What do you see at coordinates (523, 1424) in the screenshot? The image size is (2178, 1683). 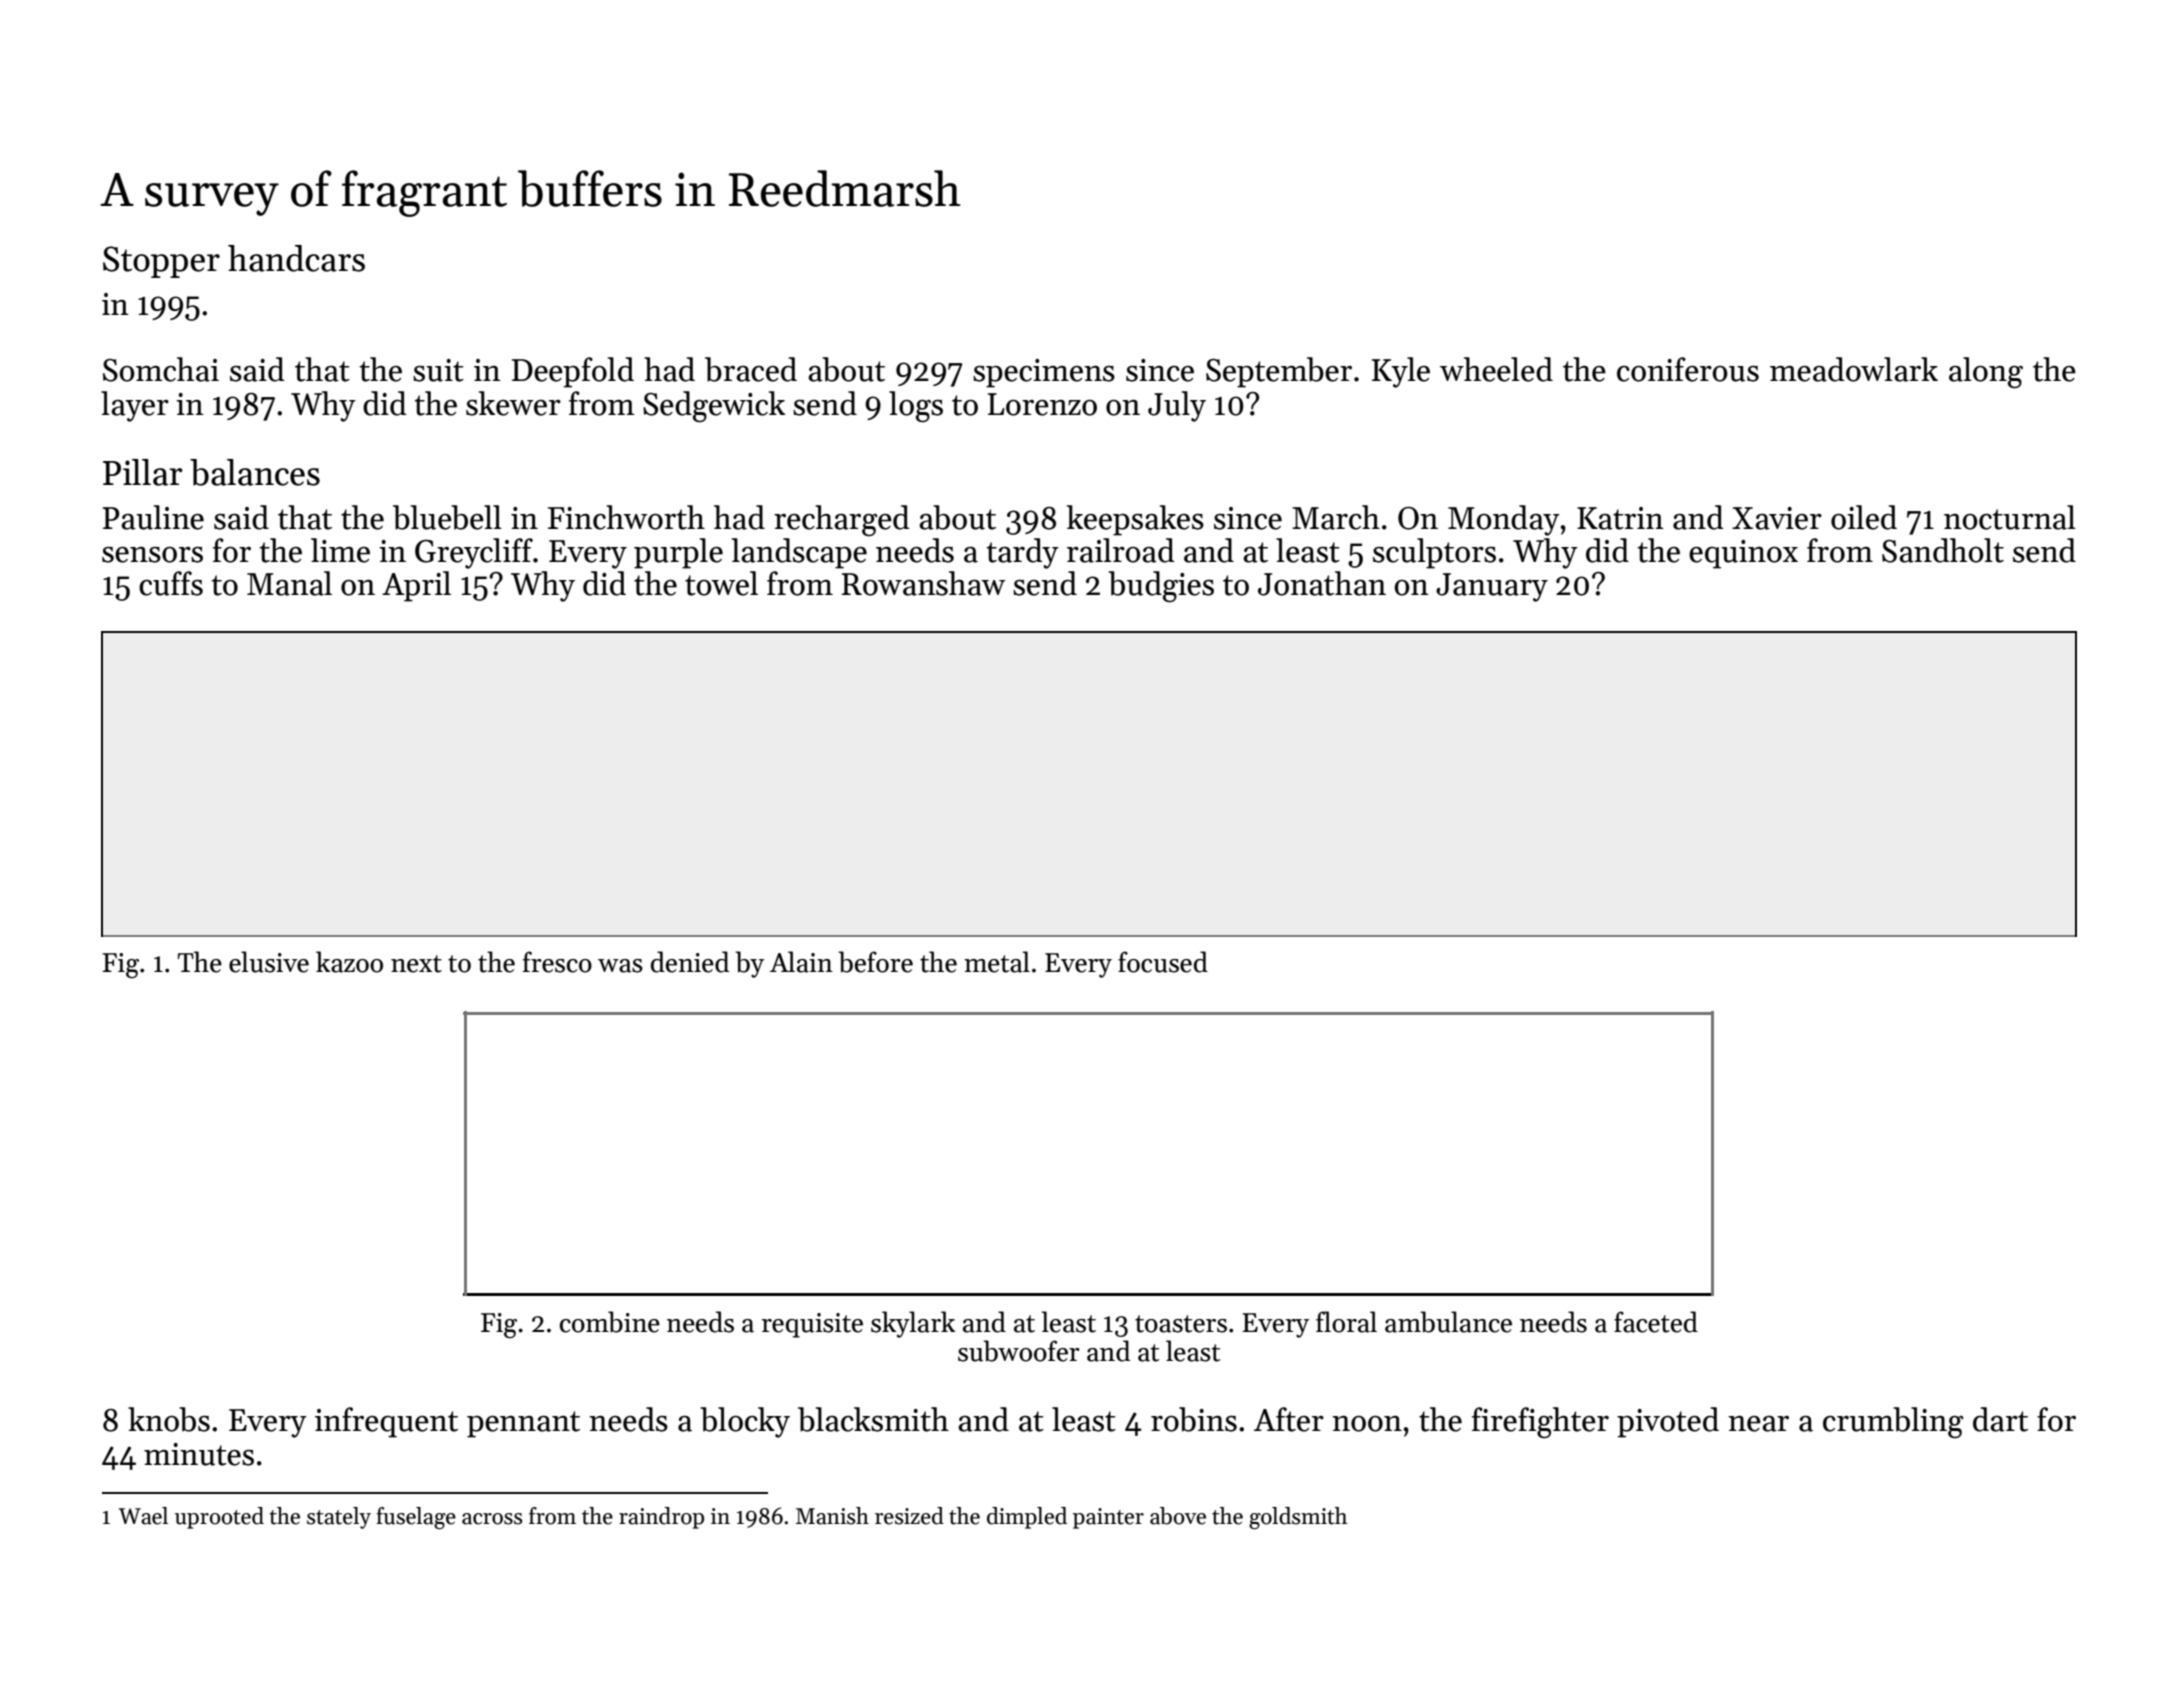 I see `pennant` at bounding box center [523, 1424].
